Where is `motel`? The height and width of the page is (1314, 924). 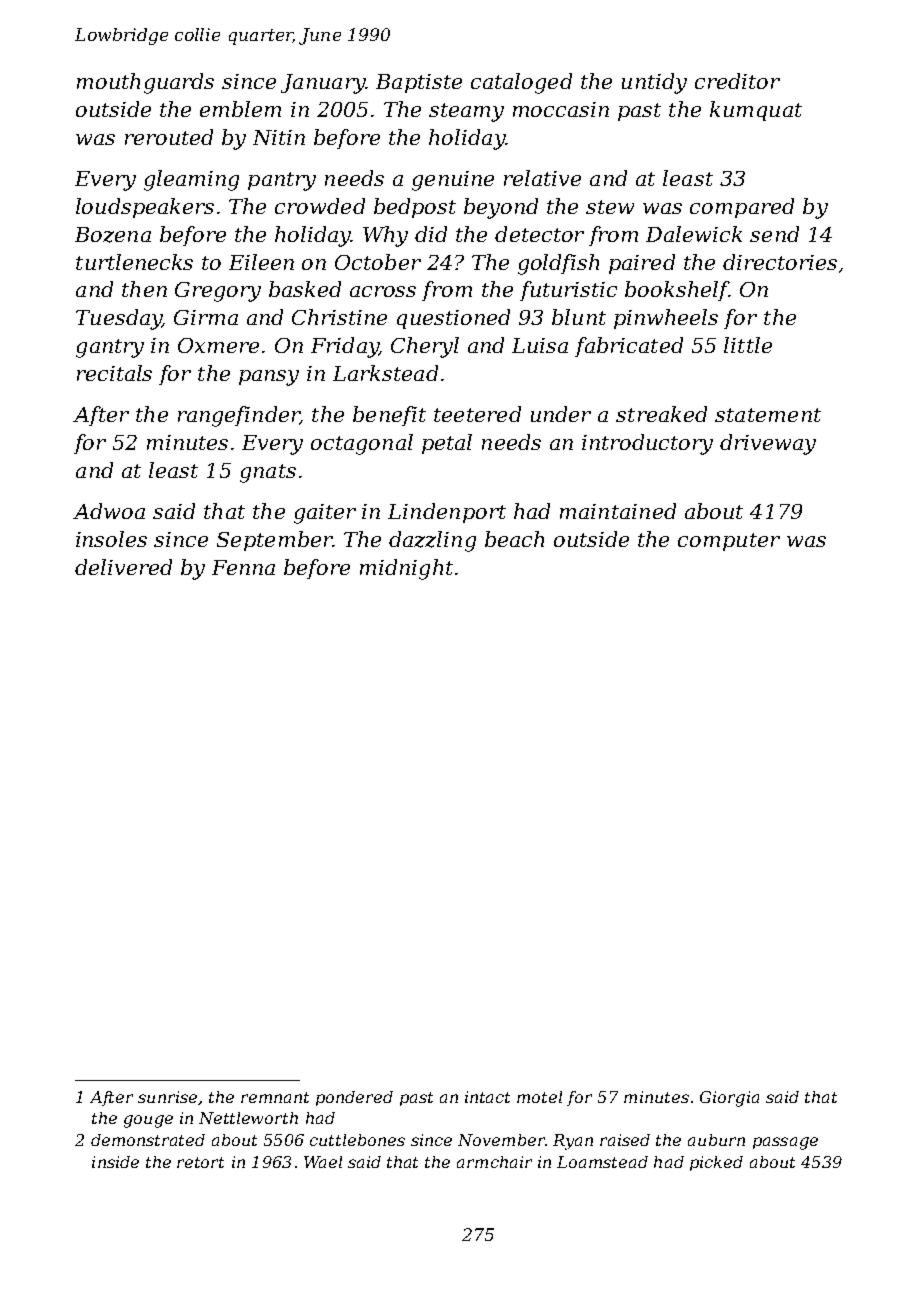
motel is located at coordinates (539, 1097).
